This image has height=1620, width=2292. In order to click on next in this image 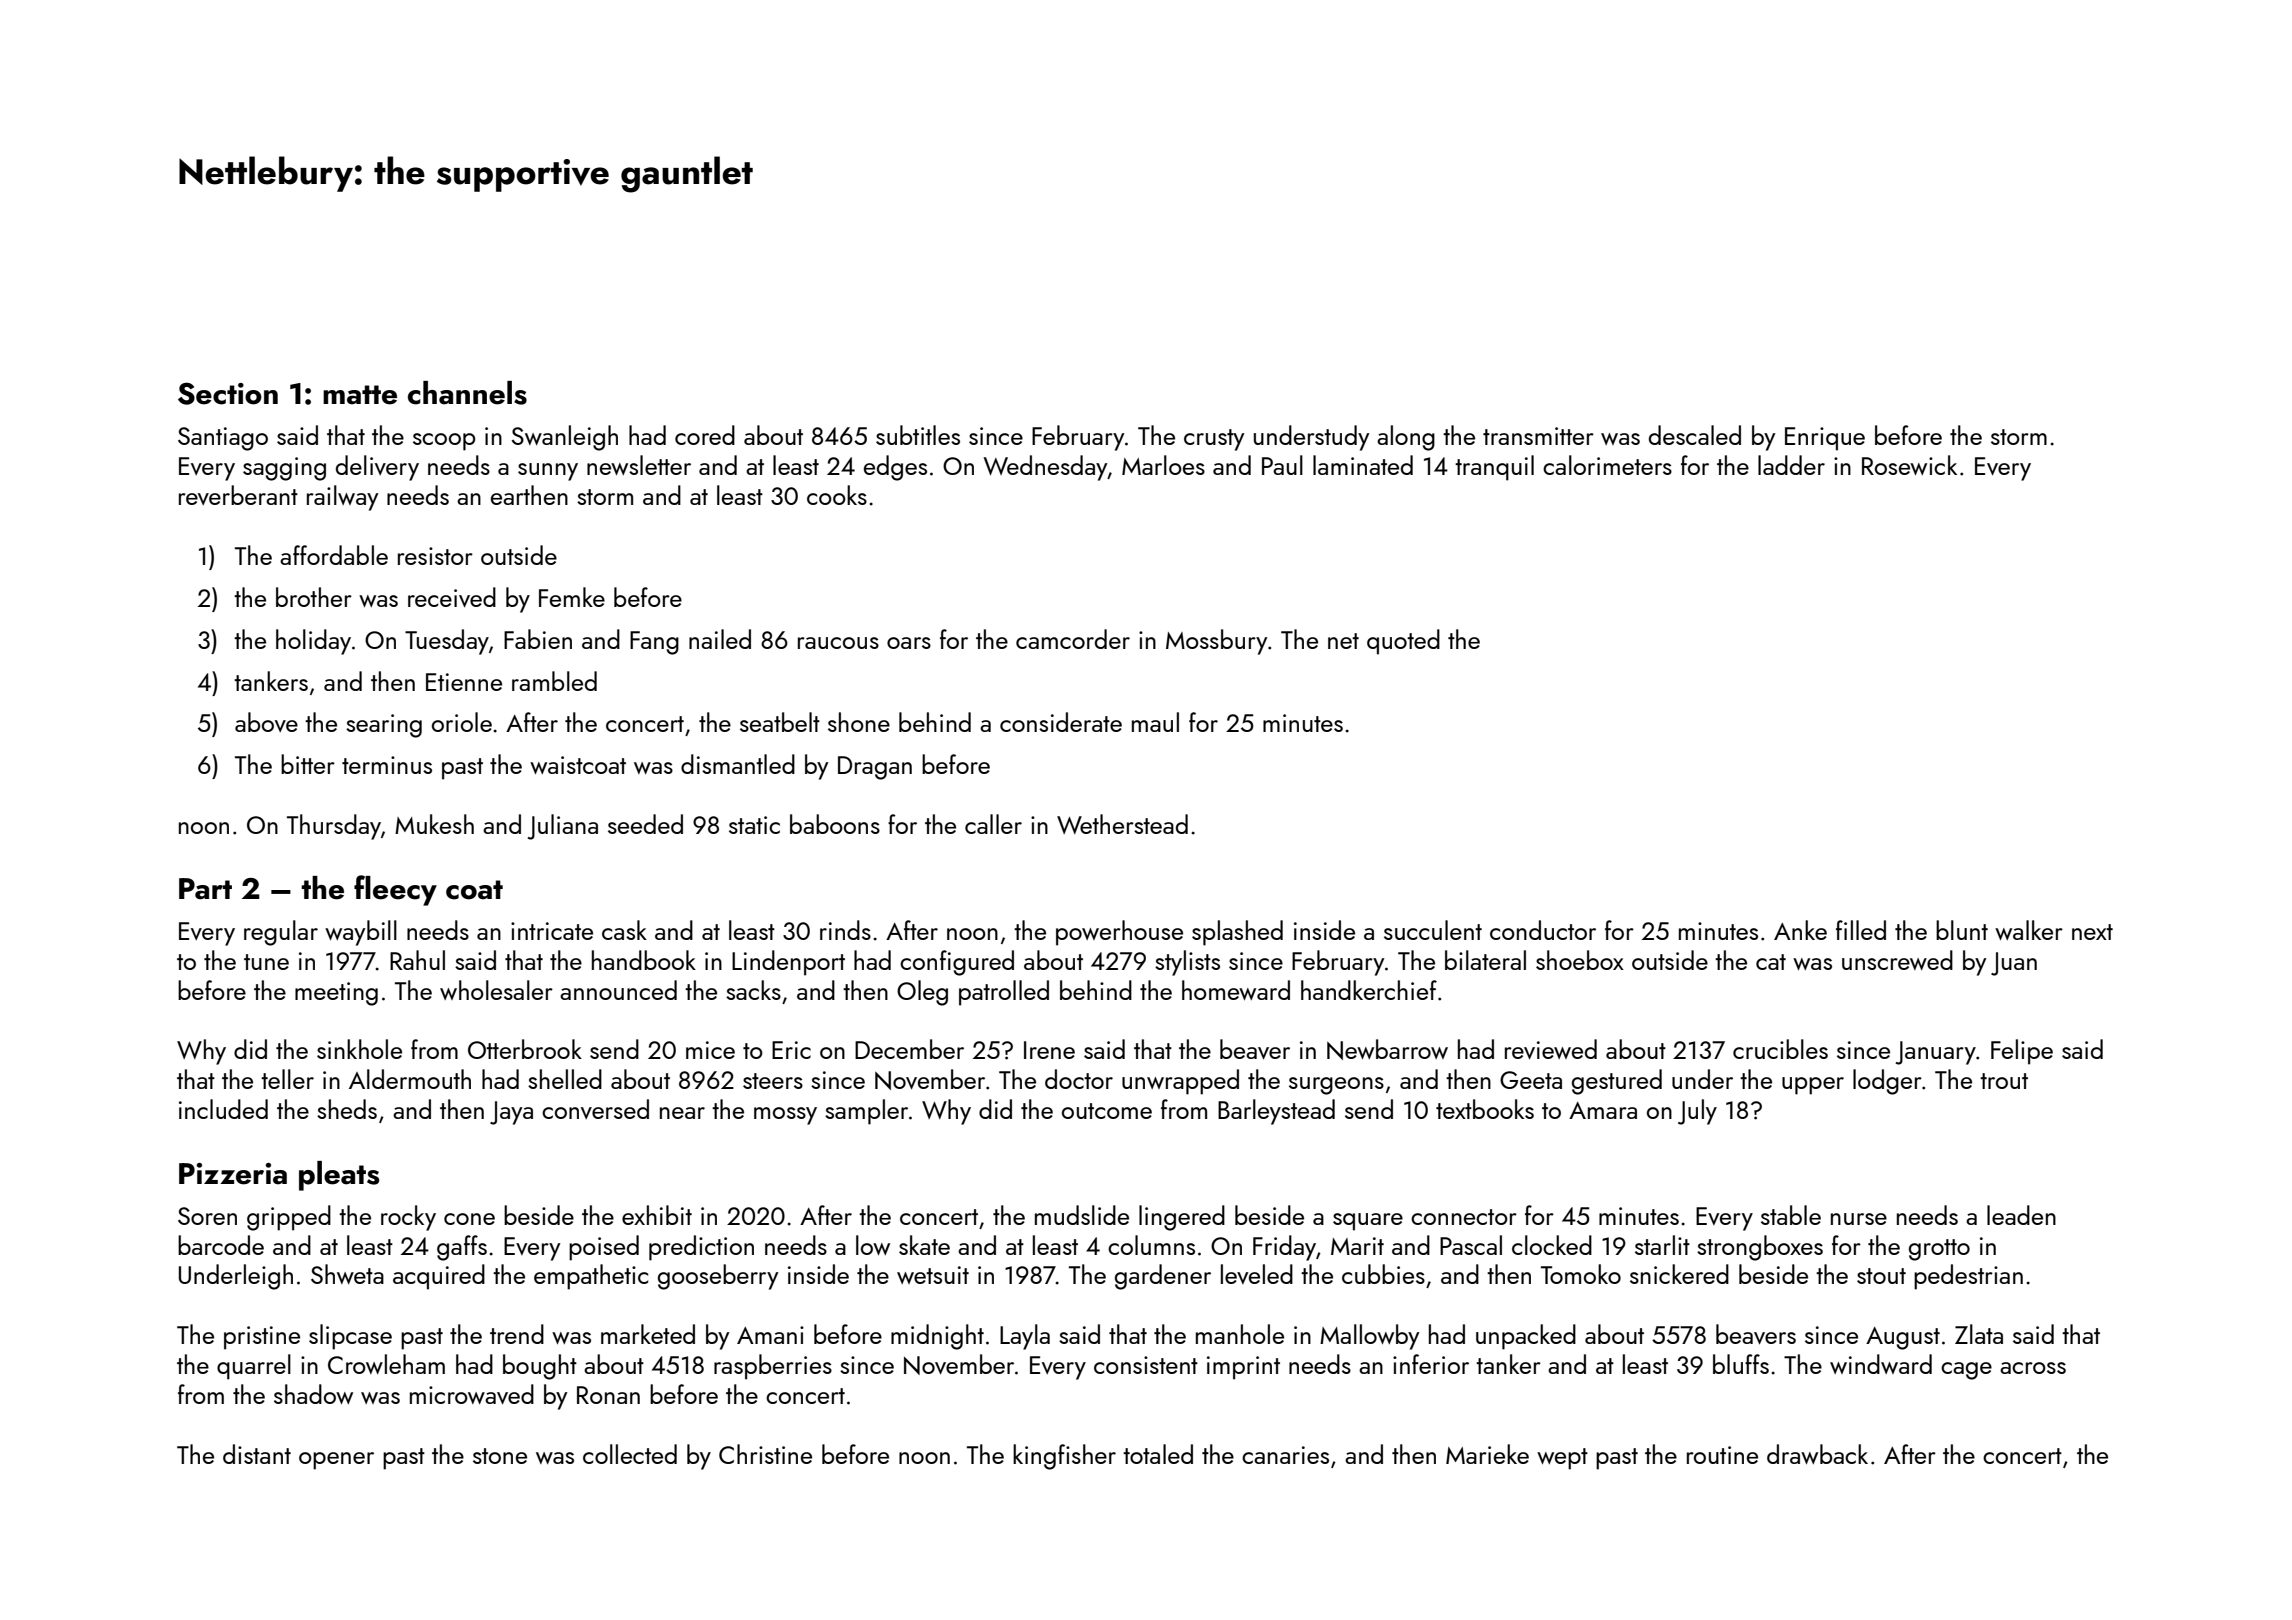, I will do `click(2092, 932)`.
